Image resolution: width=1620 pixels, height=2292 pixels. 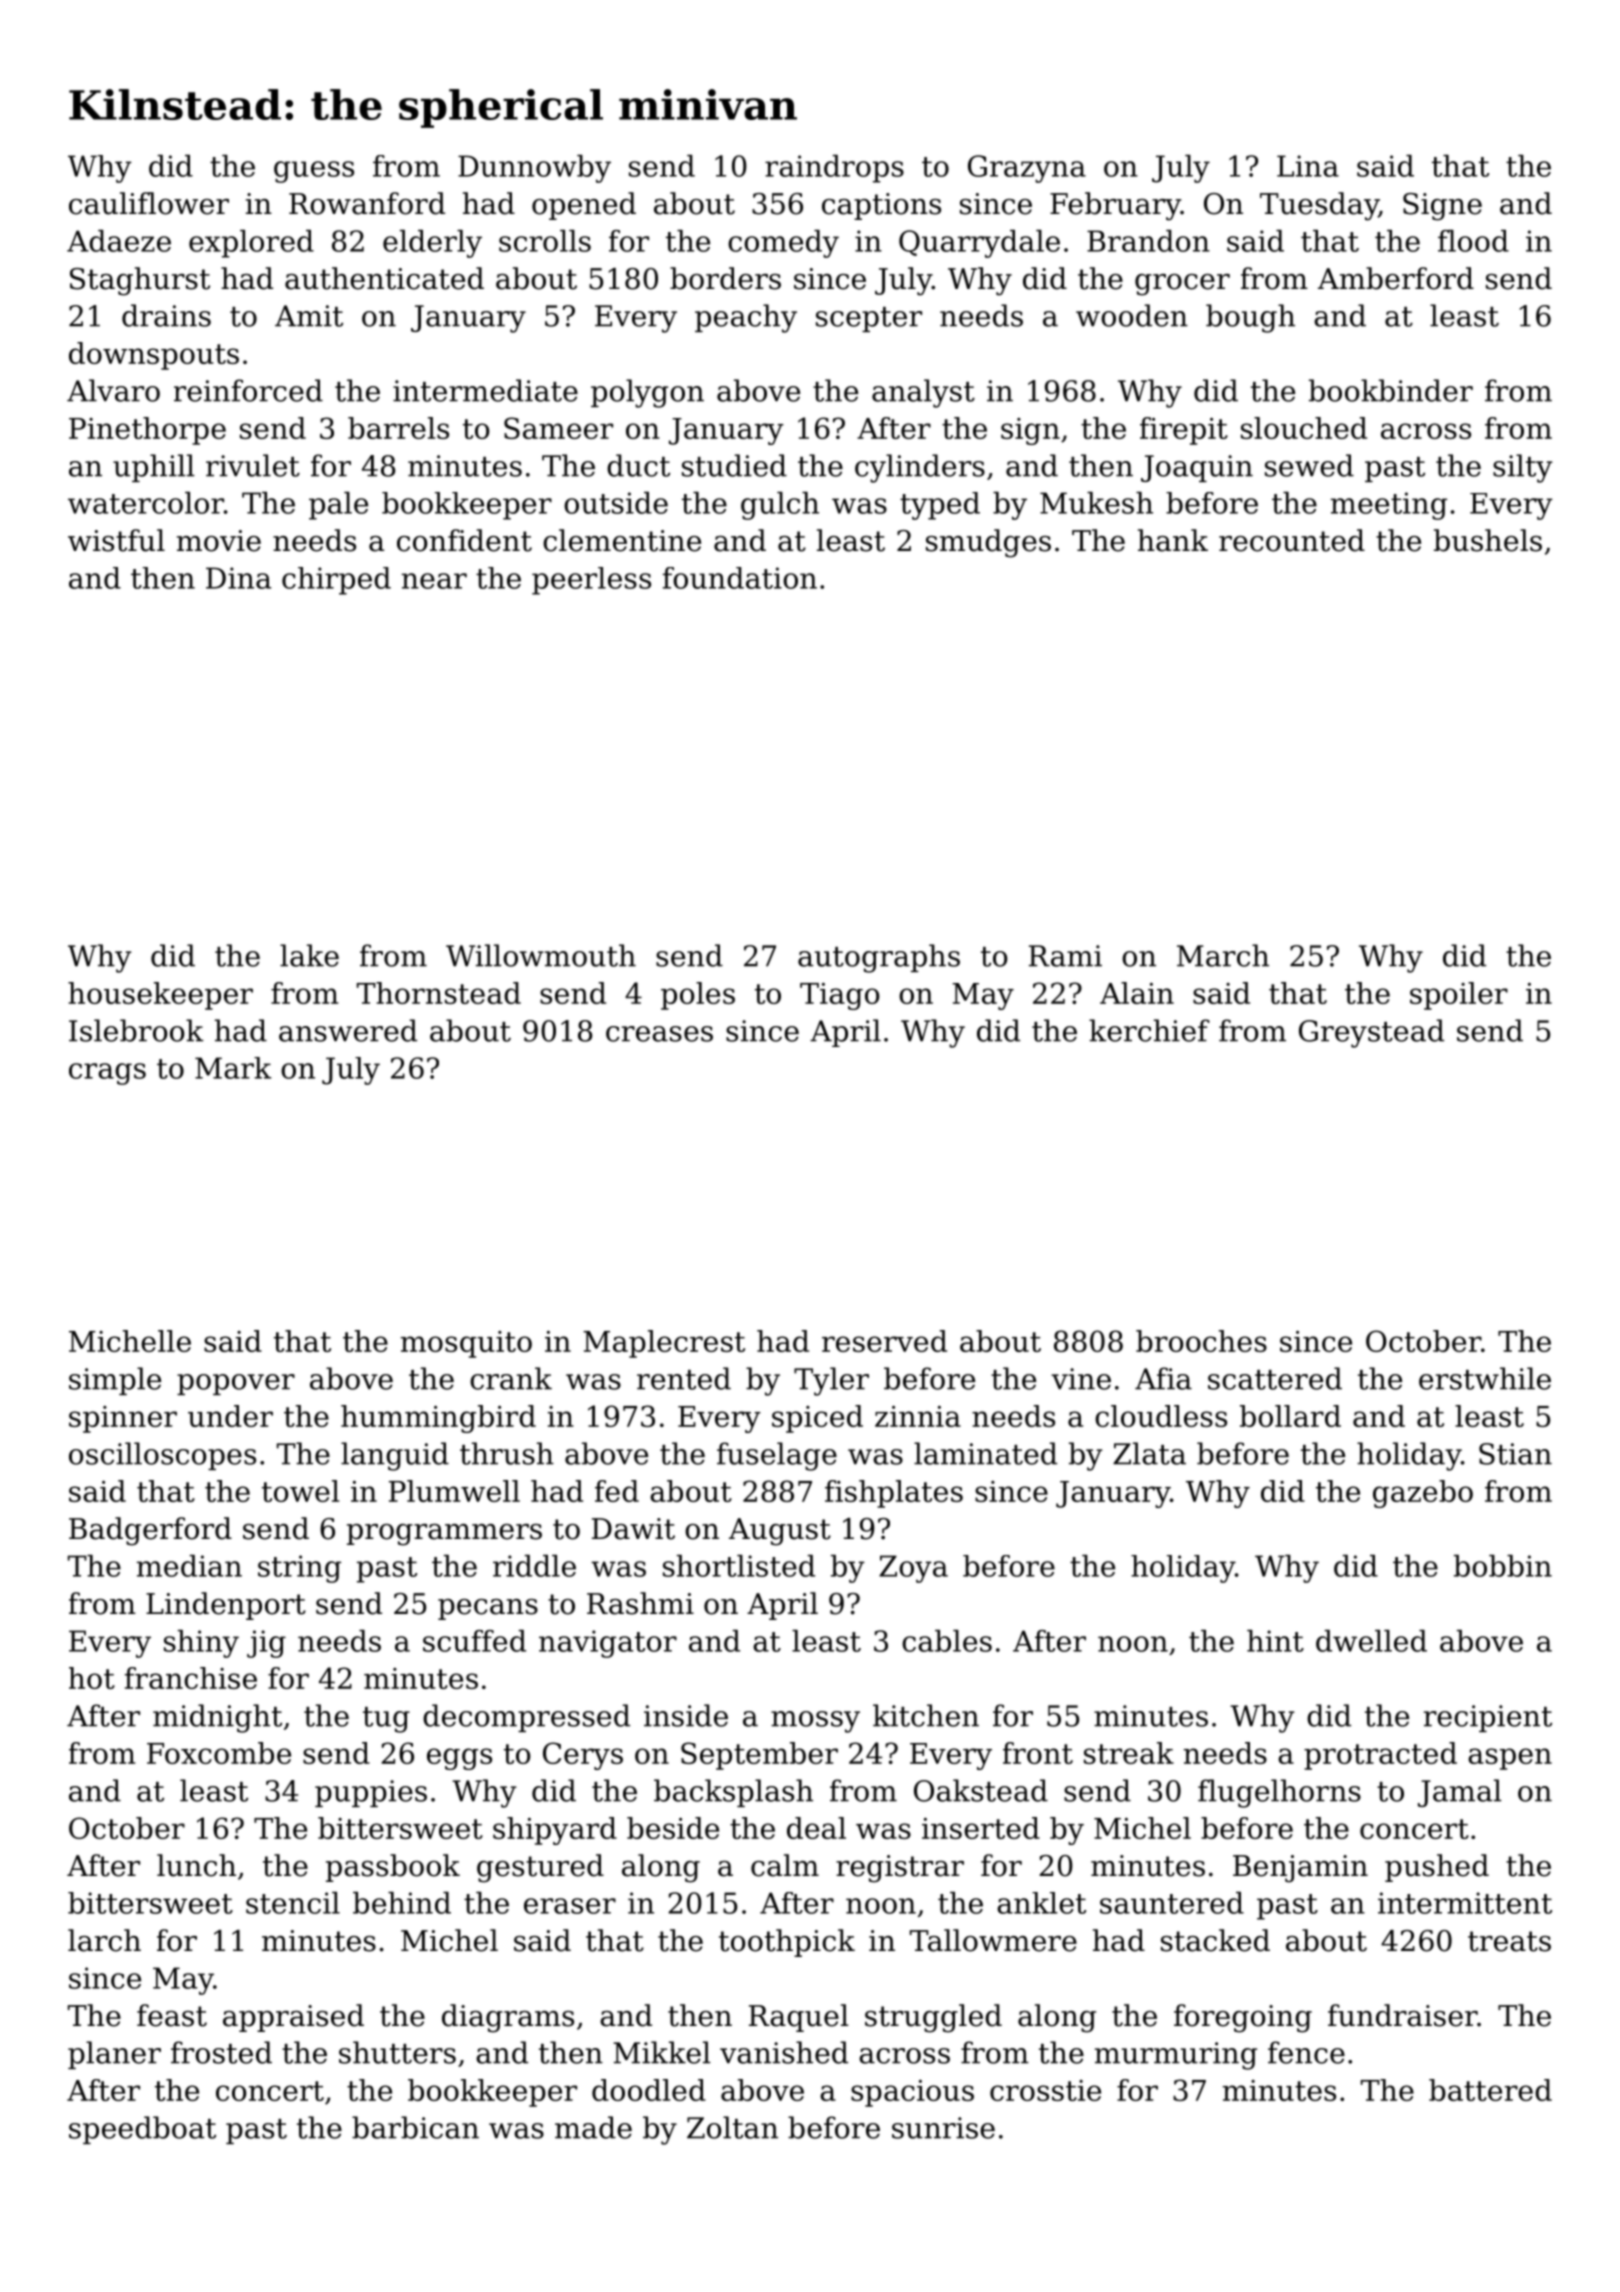 What do you see at coordinates (1223, 955) in the screenshot?
I see `March` at bounding box center [1223, 955].
